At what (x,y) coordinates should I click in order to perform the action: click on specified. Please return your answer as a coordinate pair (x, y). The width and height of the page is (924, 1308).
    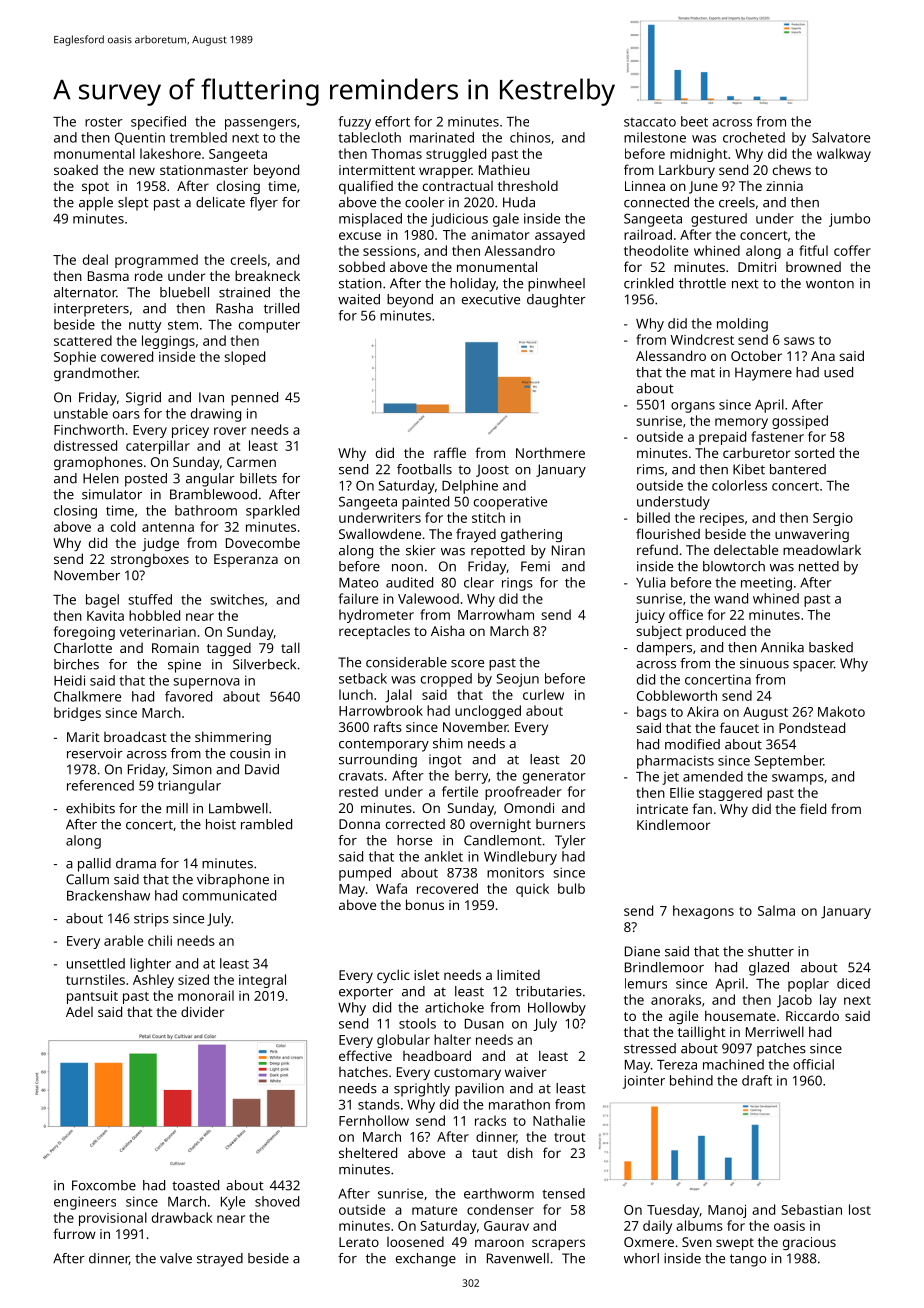
    Looking at the image, I should click on (158, 123).
